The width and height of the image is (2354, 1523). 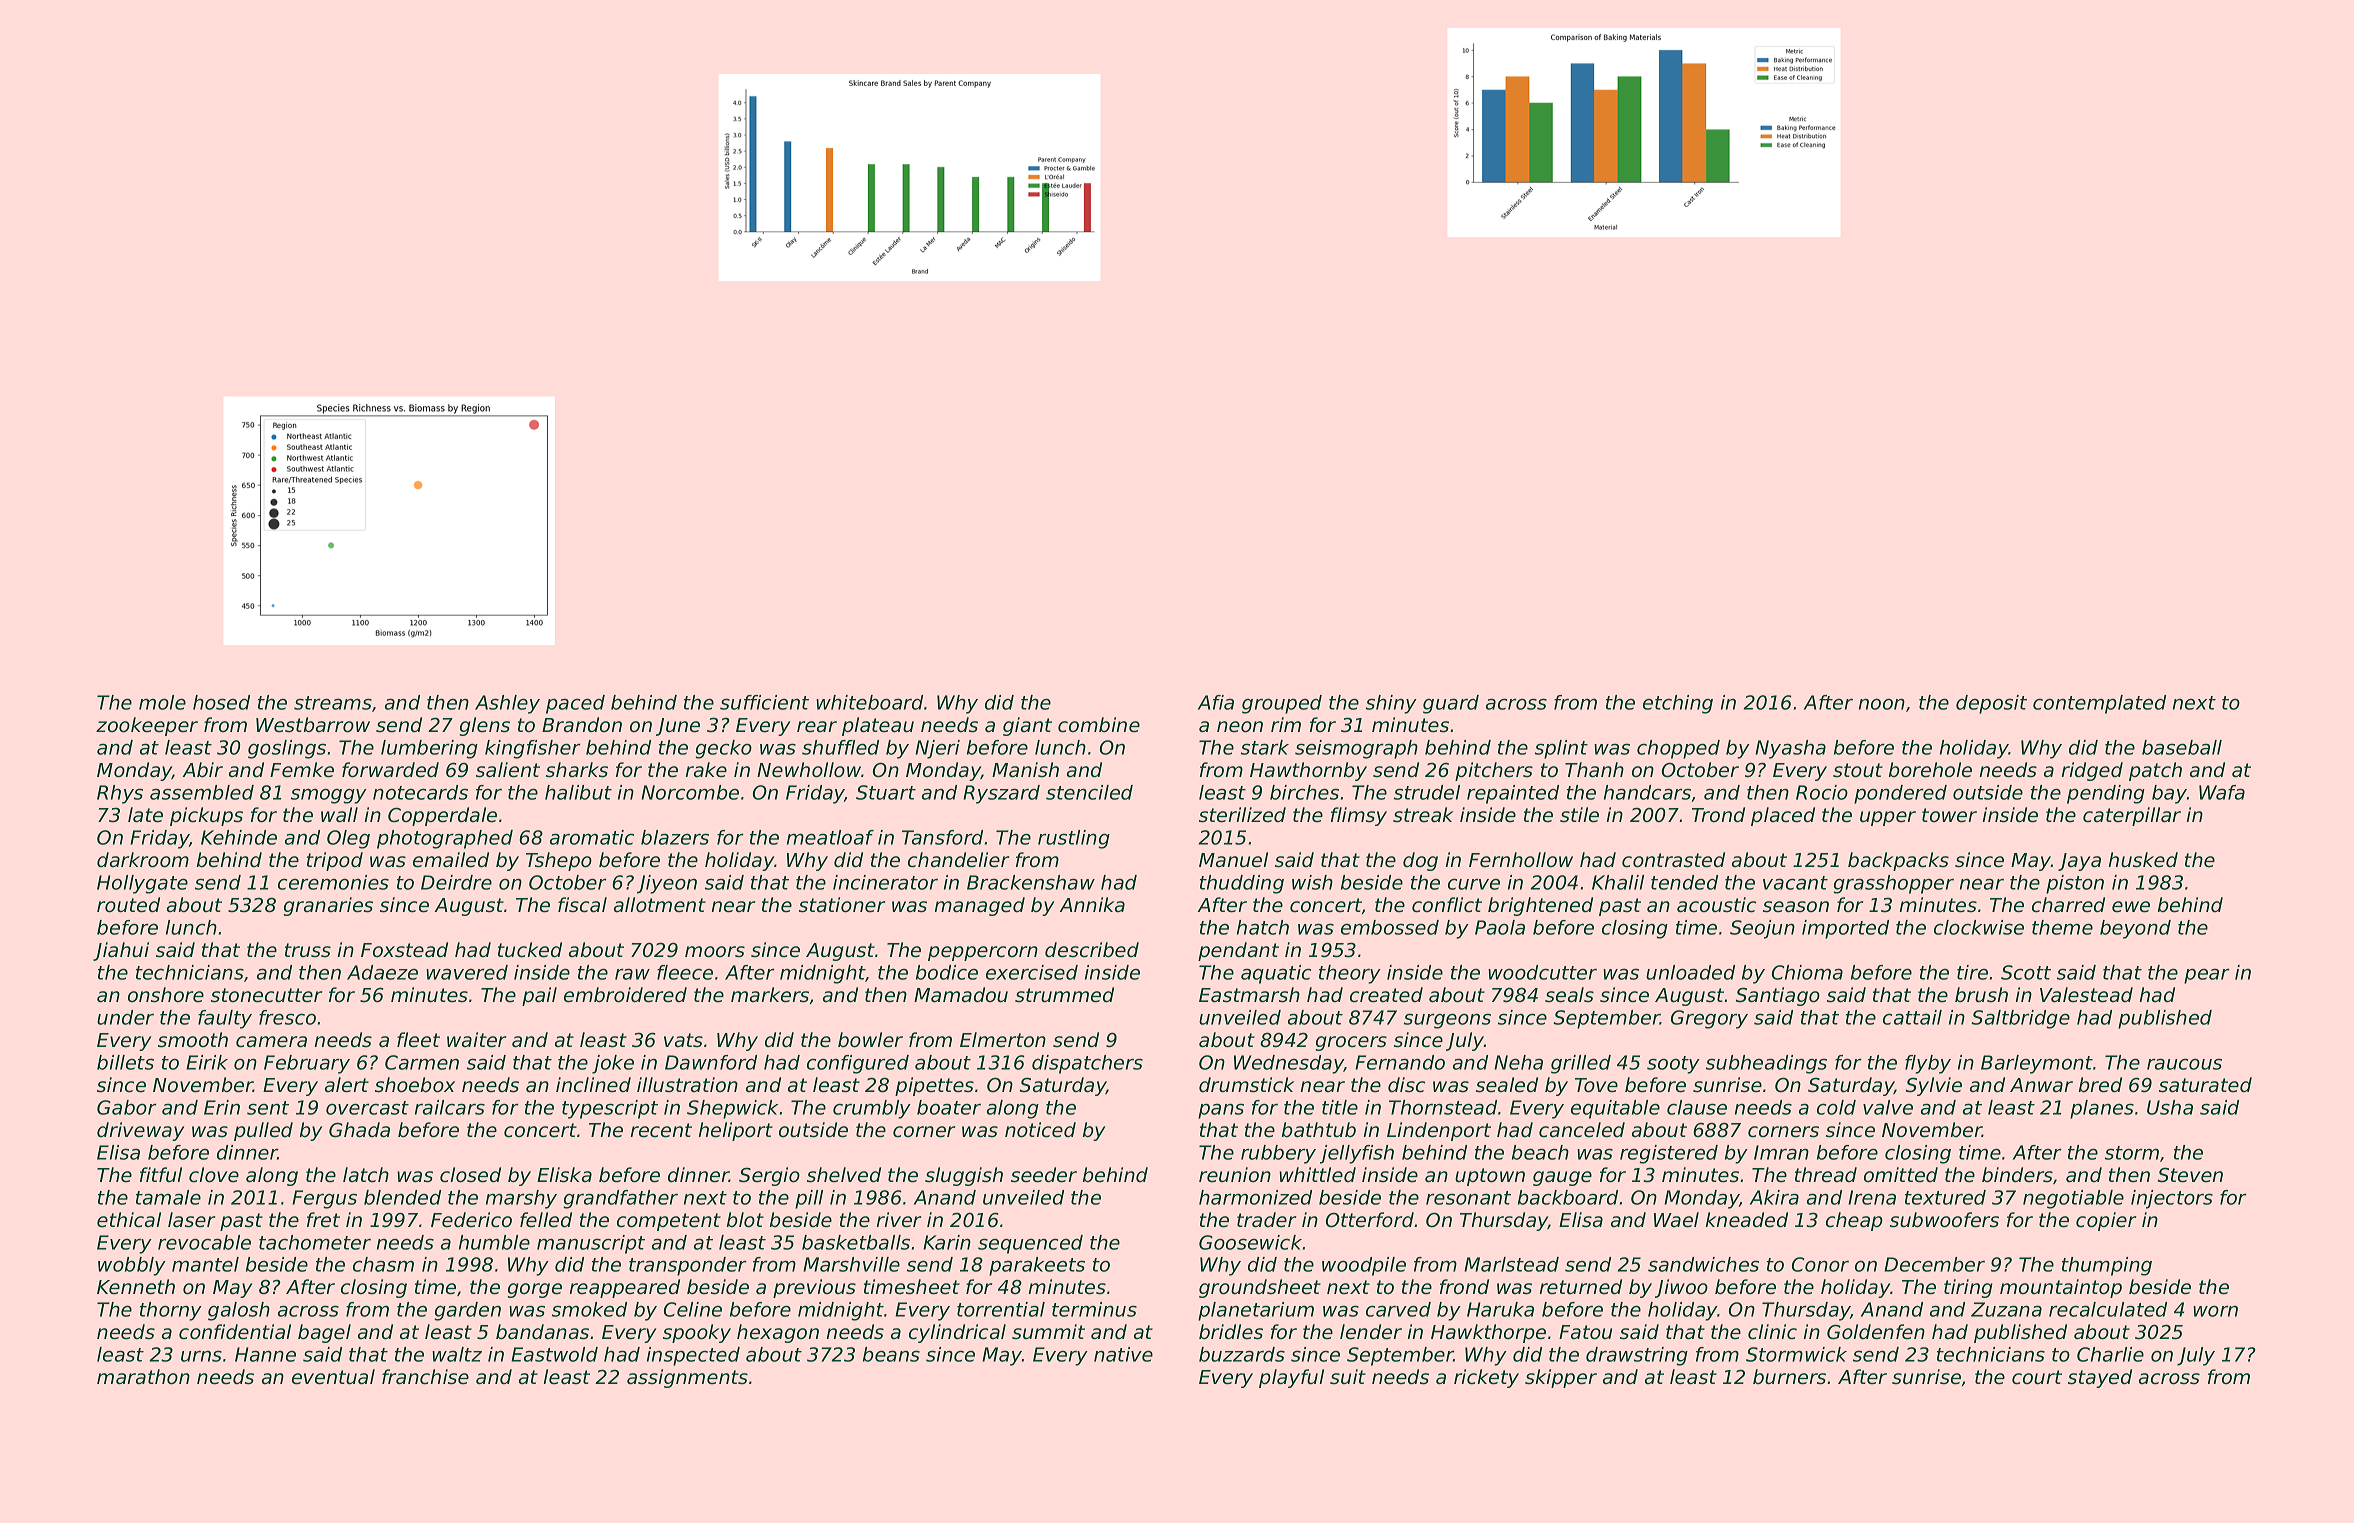 I want to click on deposit, so click(x=1991, y=704).
